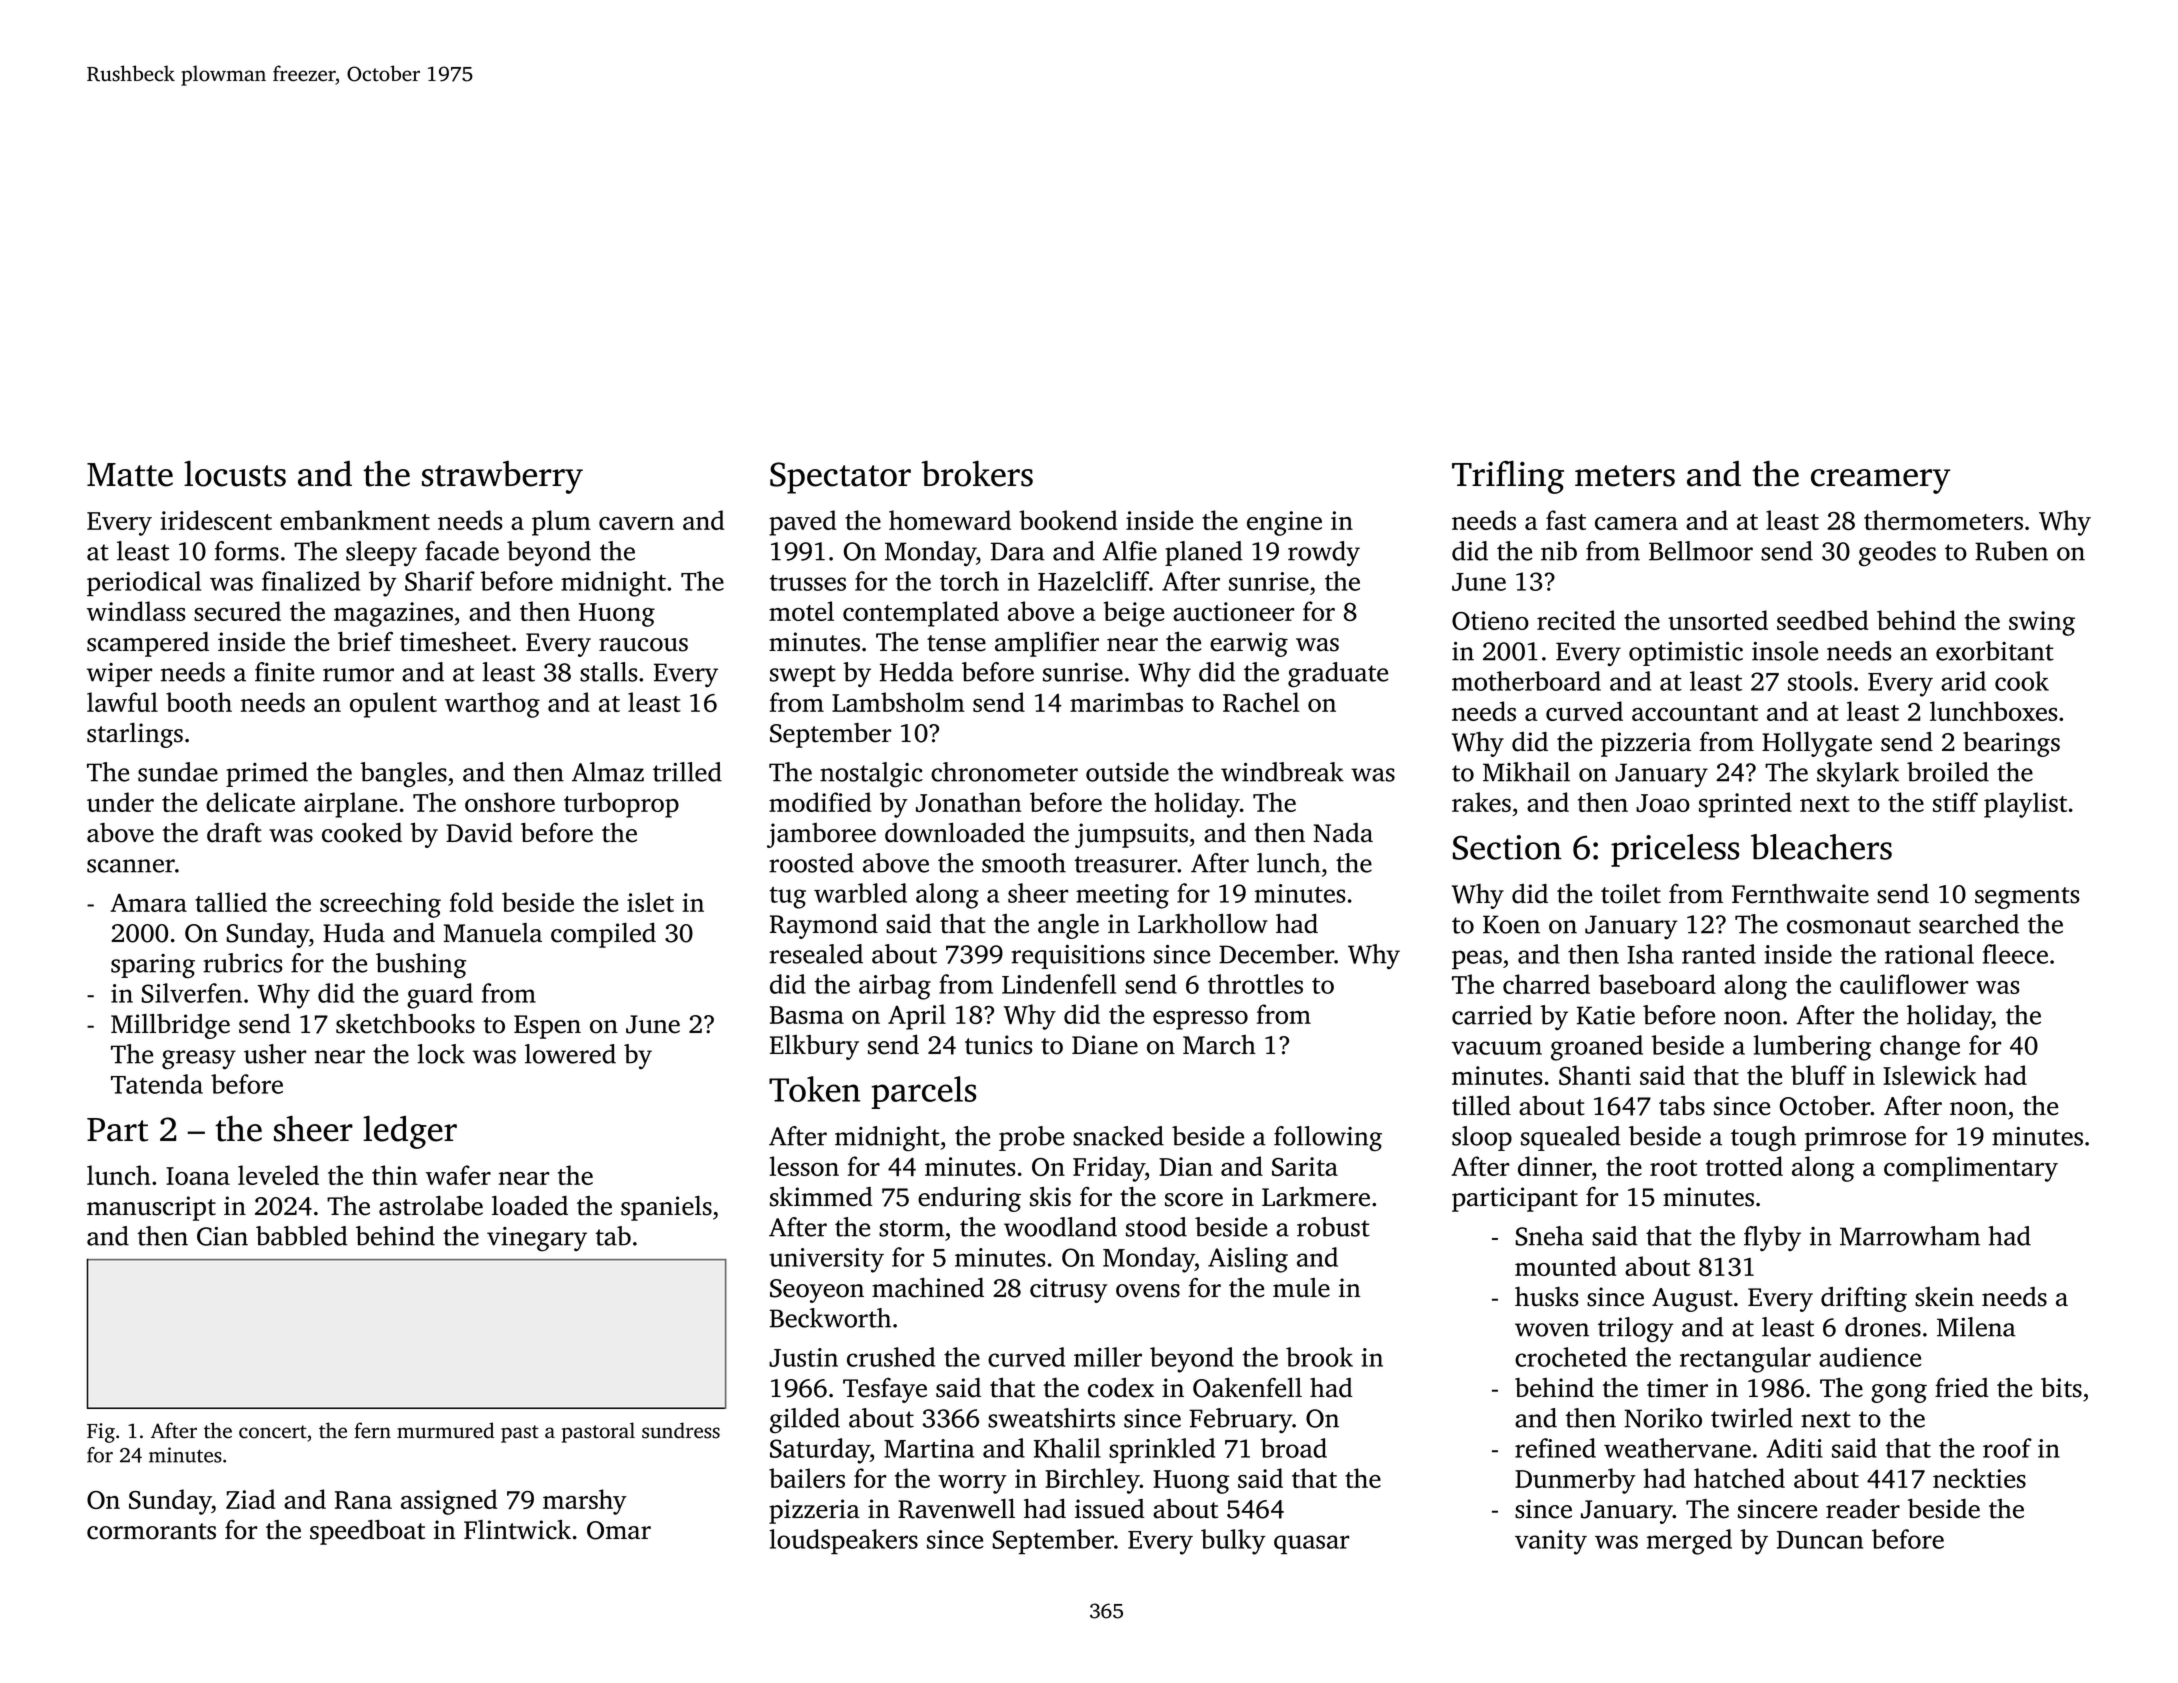  I want to click on David, so click(479, 833).
